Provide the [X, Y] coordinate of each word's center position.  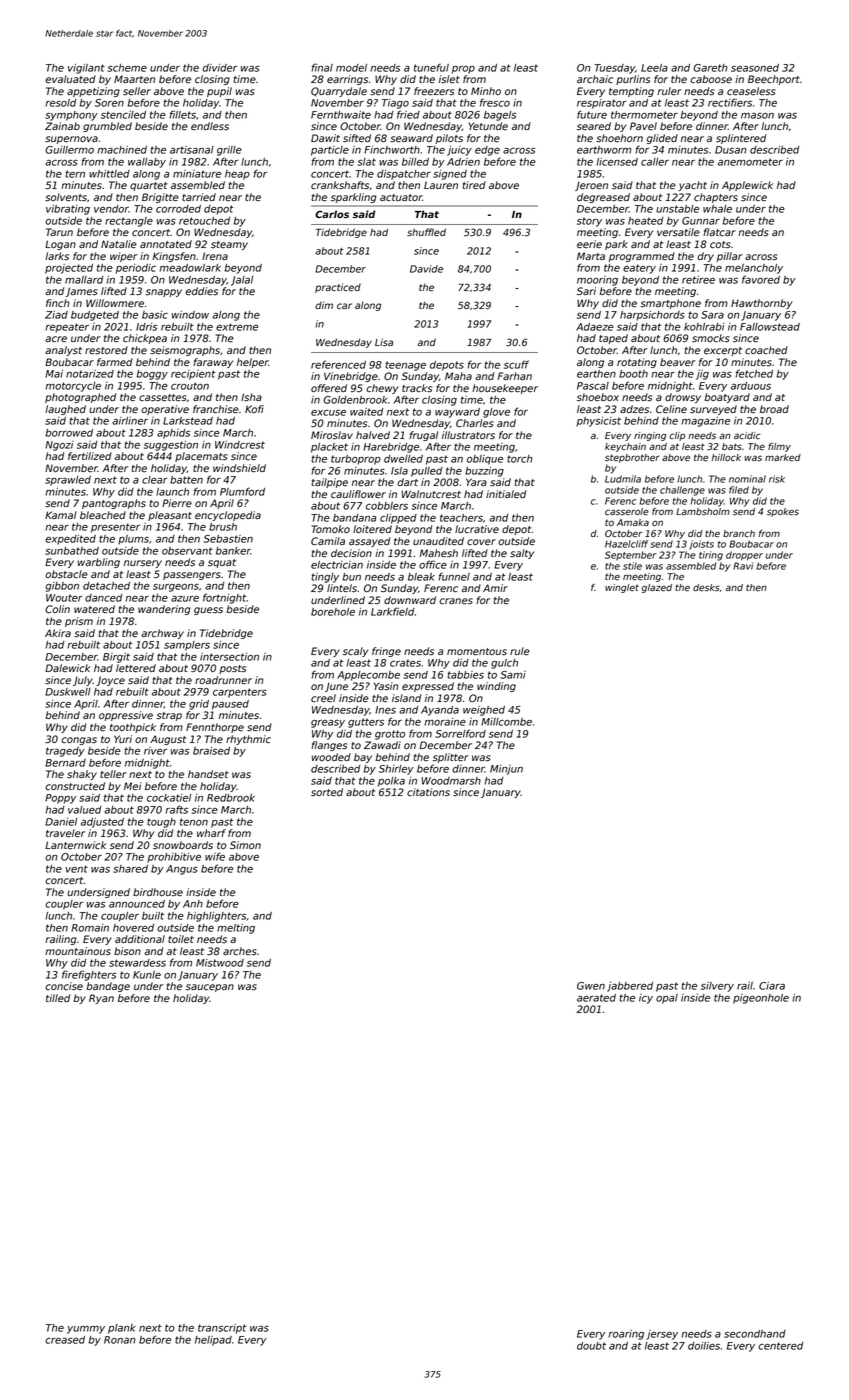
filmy [779, 447]
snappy [164, 293]
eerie [589, 244]
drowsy [683, 398]
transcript [222, 1329]
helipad [213, 1341]
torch [520, 459]
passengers [192, 576]
